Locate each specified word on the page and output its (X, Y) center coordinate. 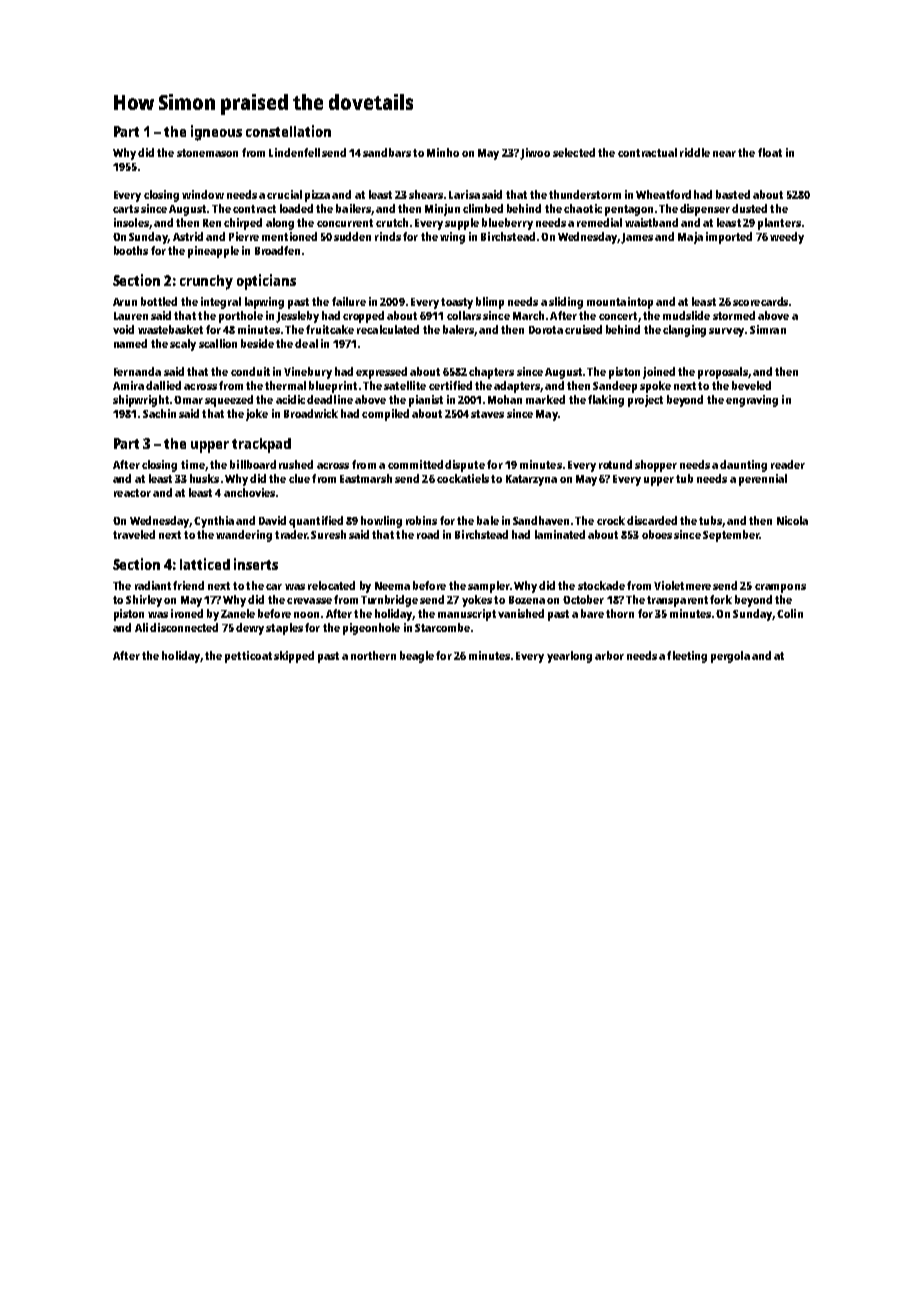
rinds (388, 236)
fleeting (687, 657)
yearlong (569, 657)
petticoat (248, 657)
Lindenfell (294, 152)
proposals (723, 373)
